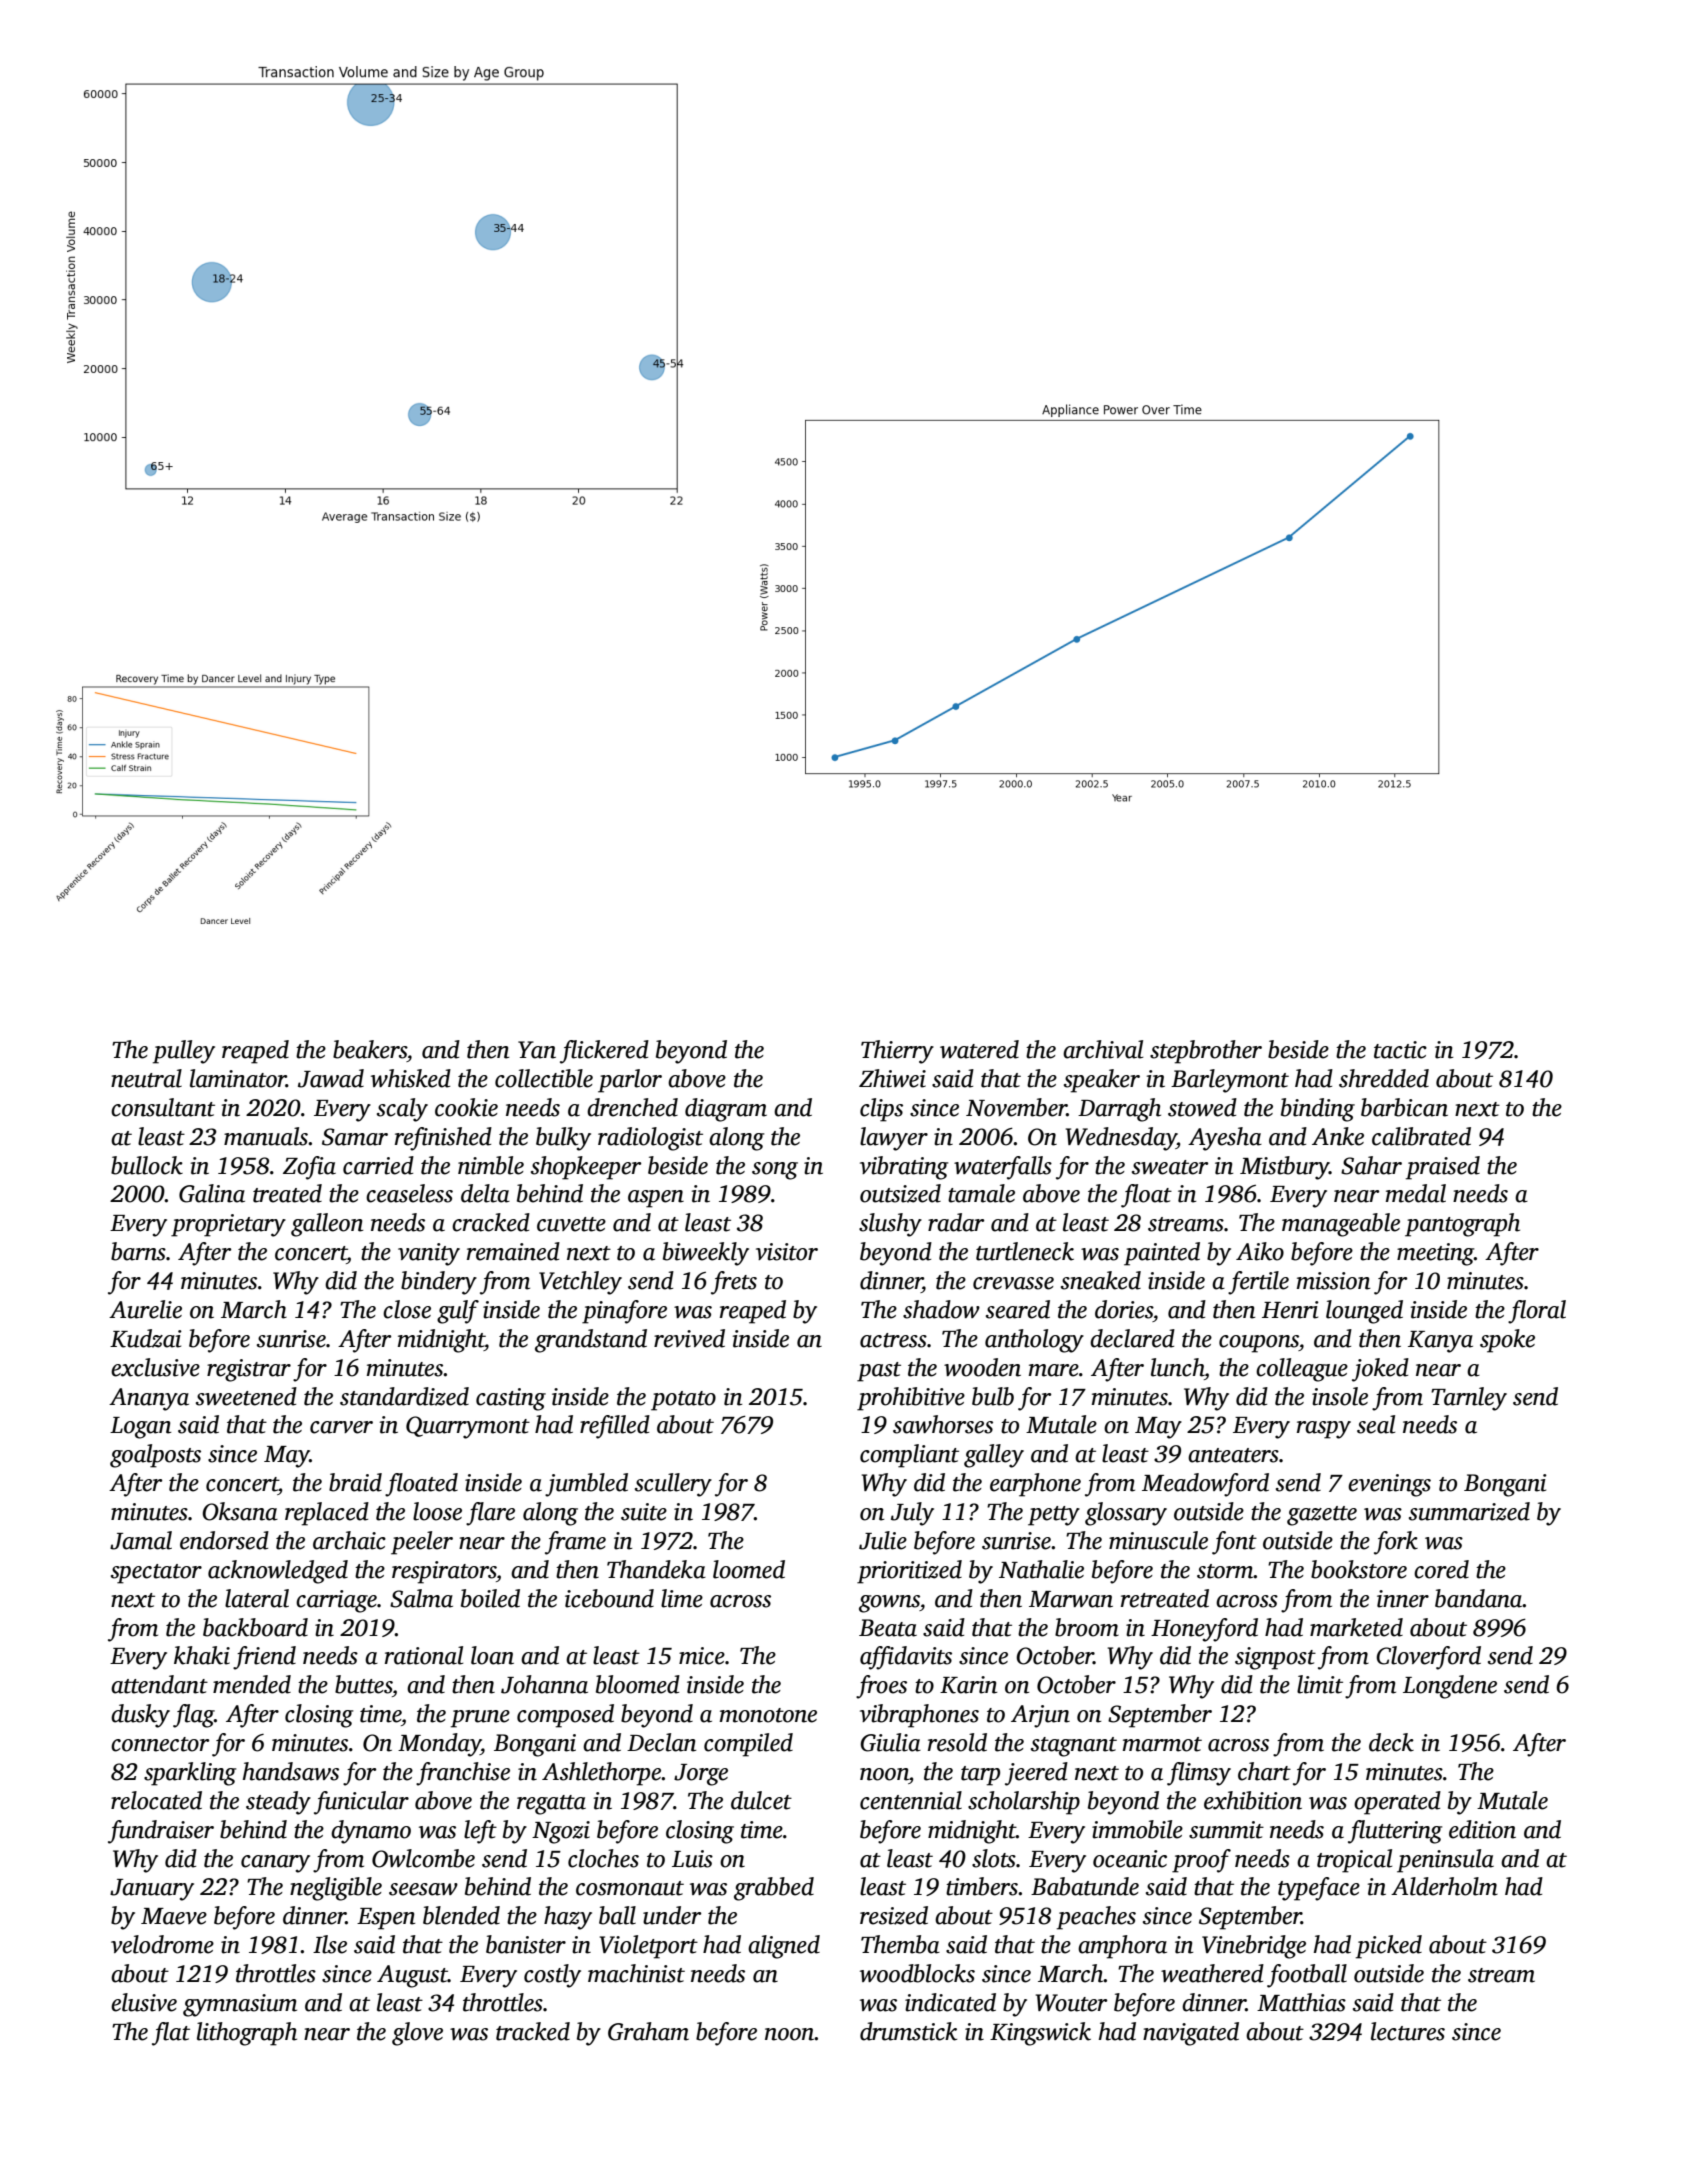  What do you see at coordinates (1400, 1050) in the page?
I see `tactic` at bounding box center [1400, 1050].
